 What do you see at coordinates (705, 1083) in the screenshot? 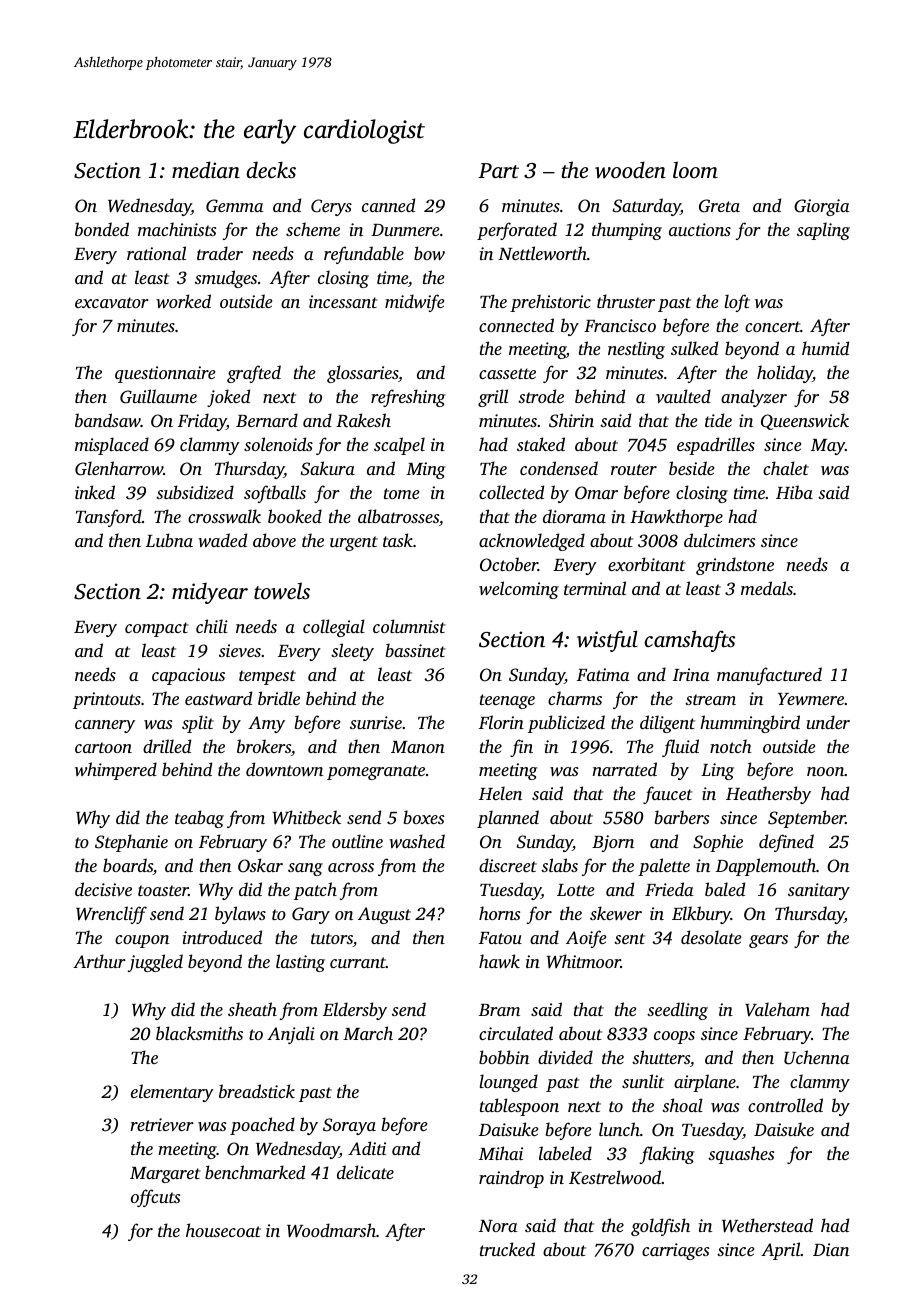
I see `airplane` at bounding box center [705, 1083].
